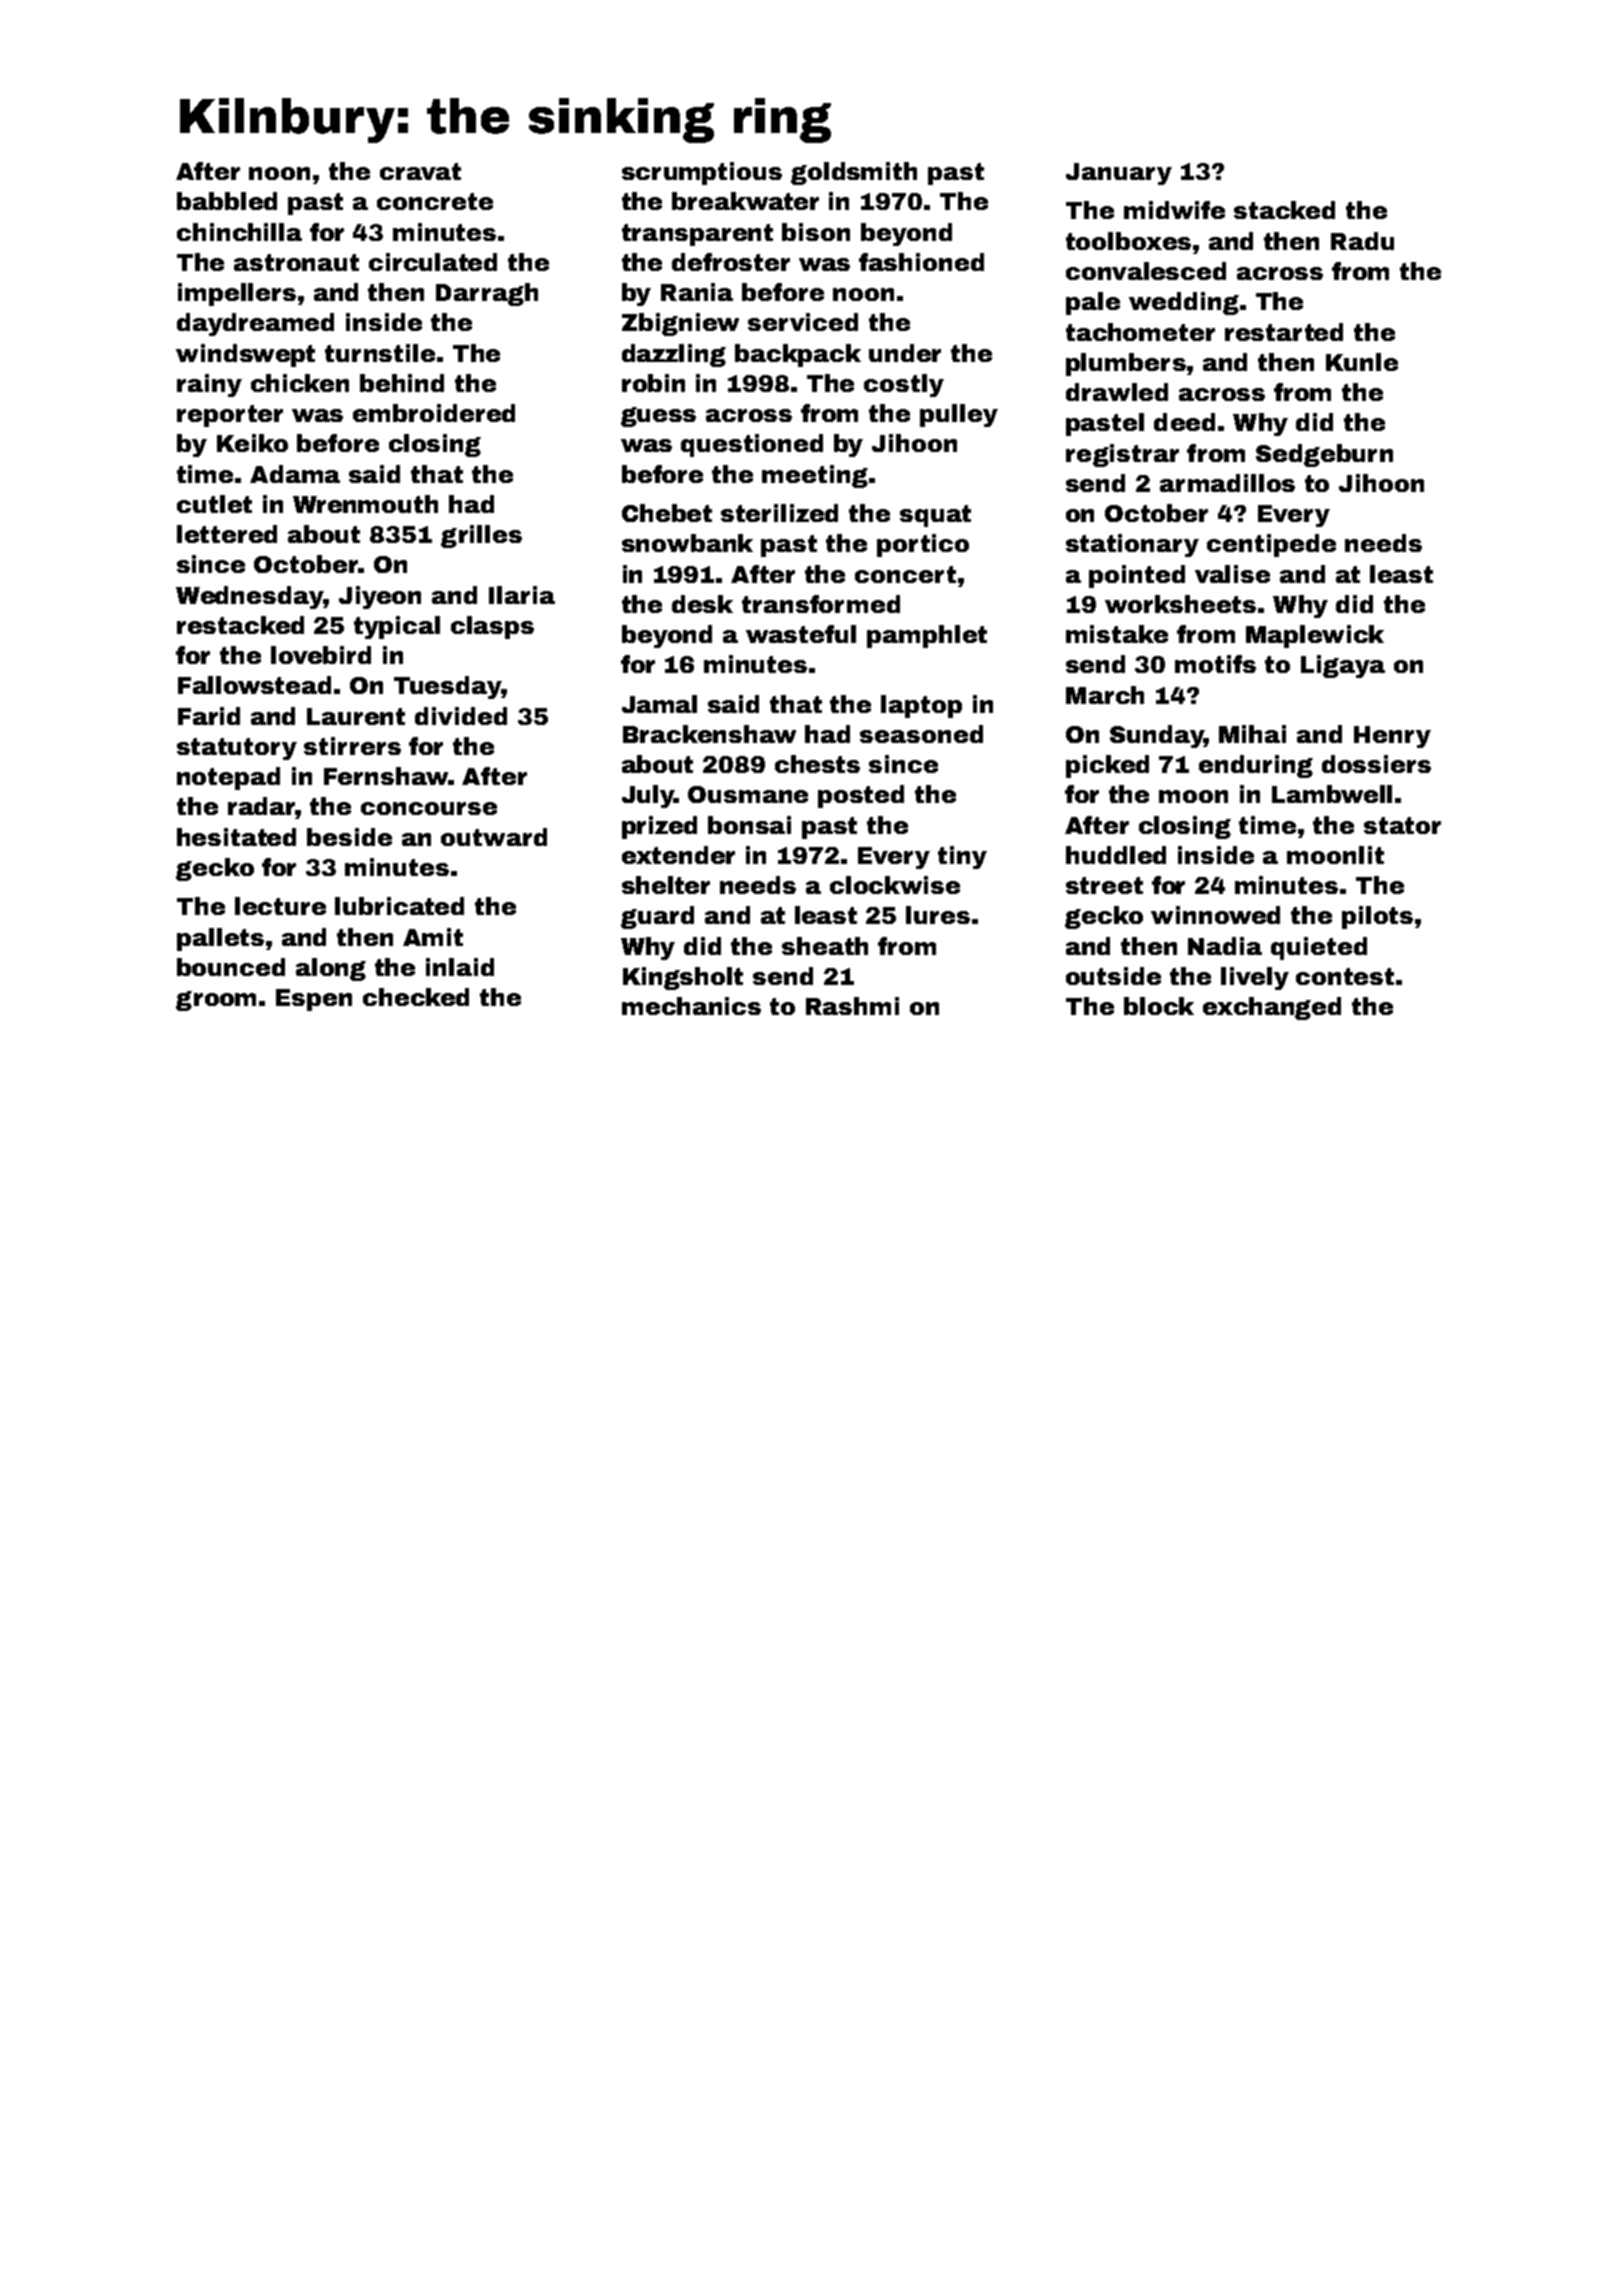 The width and height of the image is (1620, 2292). I want to click on cravat, so click(420, 171).
